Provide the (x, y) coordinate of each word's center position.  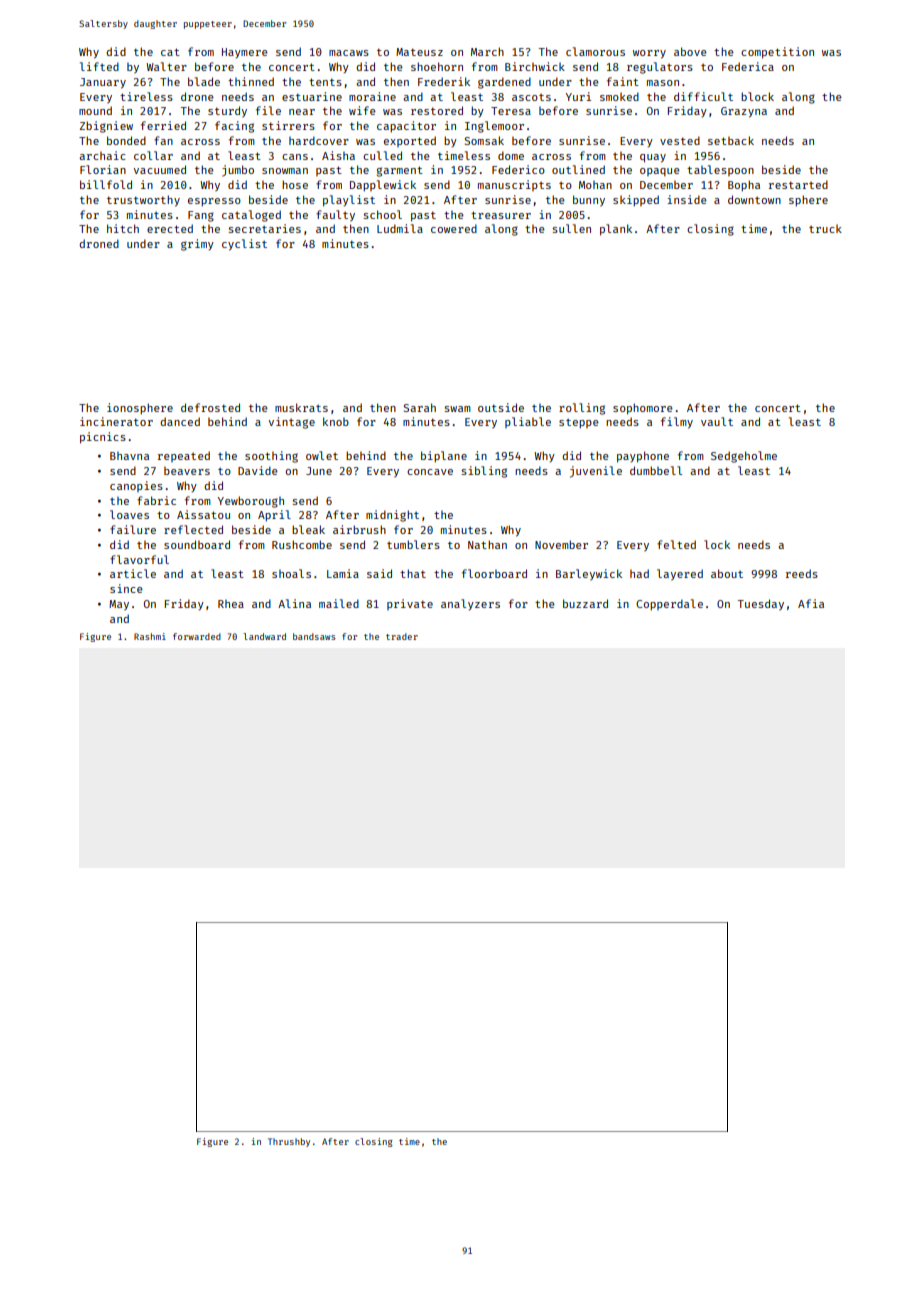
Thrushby (289, 1142)
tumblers (413, 544)
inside (687, 199)
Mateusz (419, 52)
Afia (811, 603)
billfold (106, 184)
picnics (103, 438)
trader (402, 636)
